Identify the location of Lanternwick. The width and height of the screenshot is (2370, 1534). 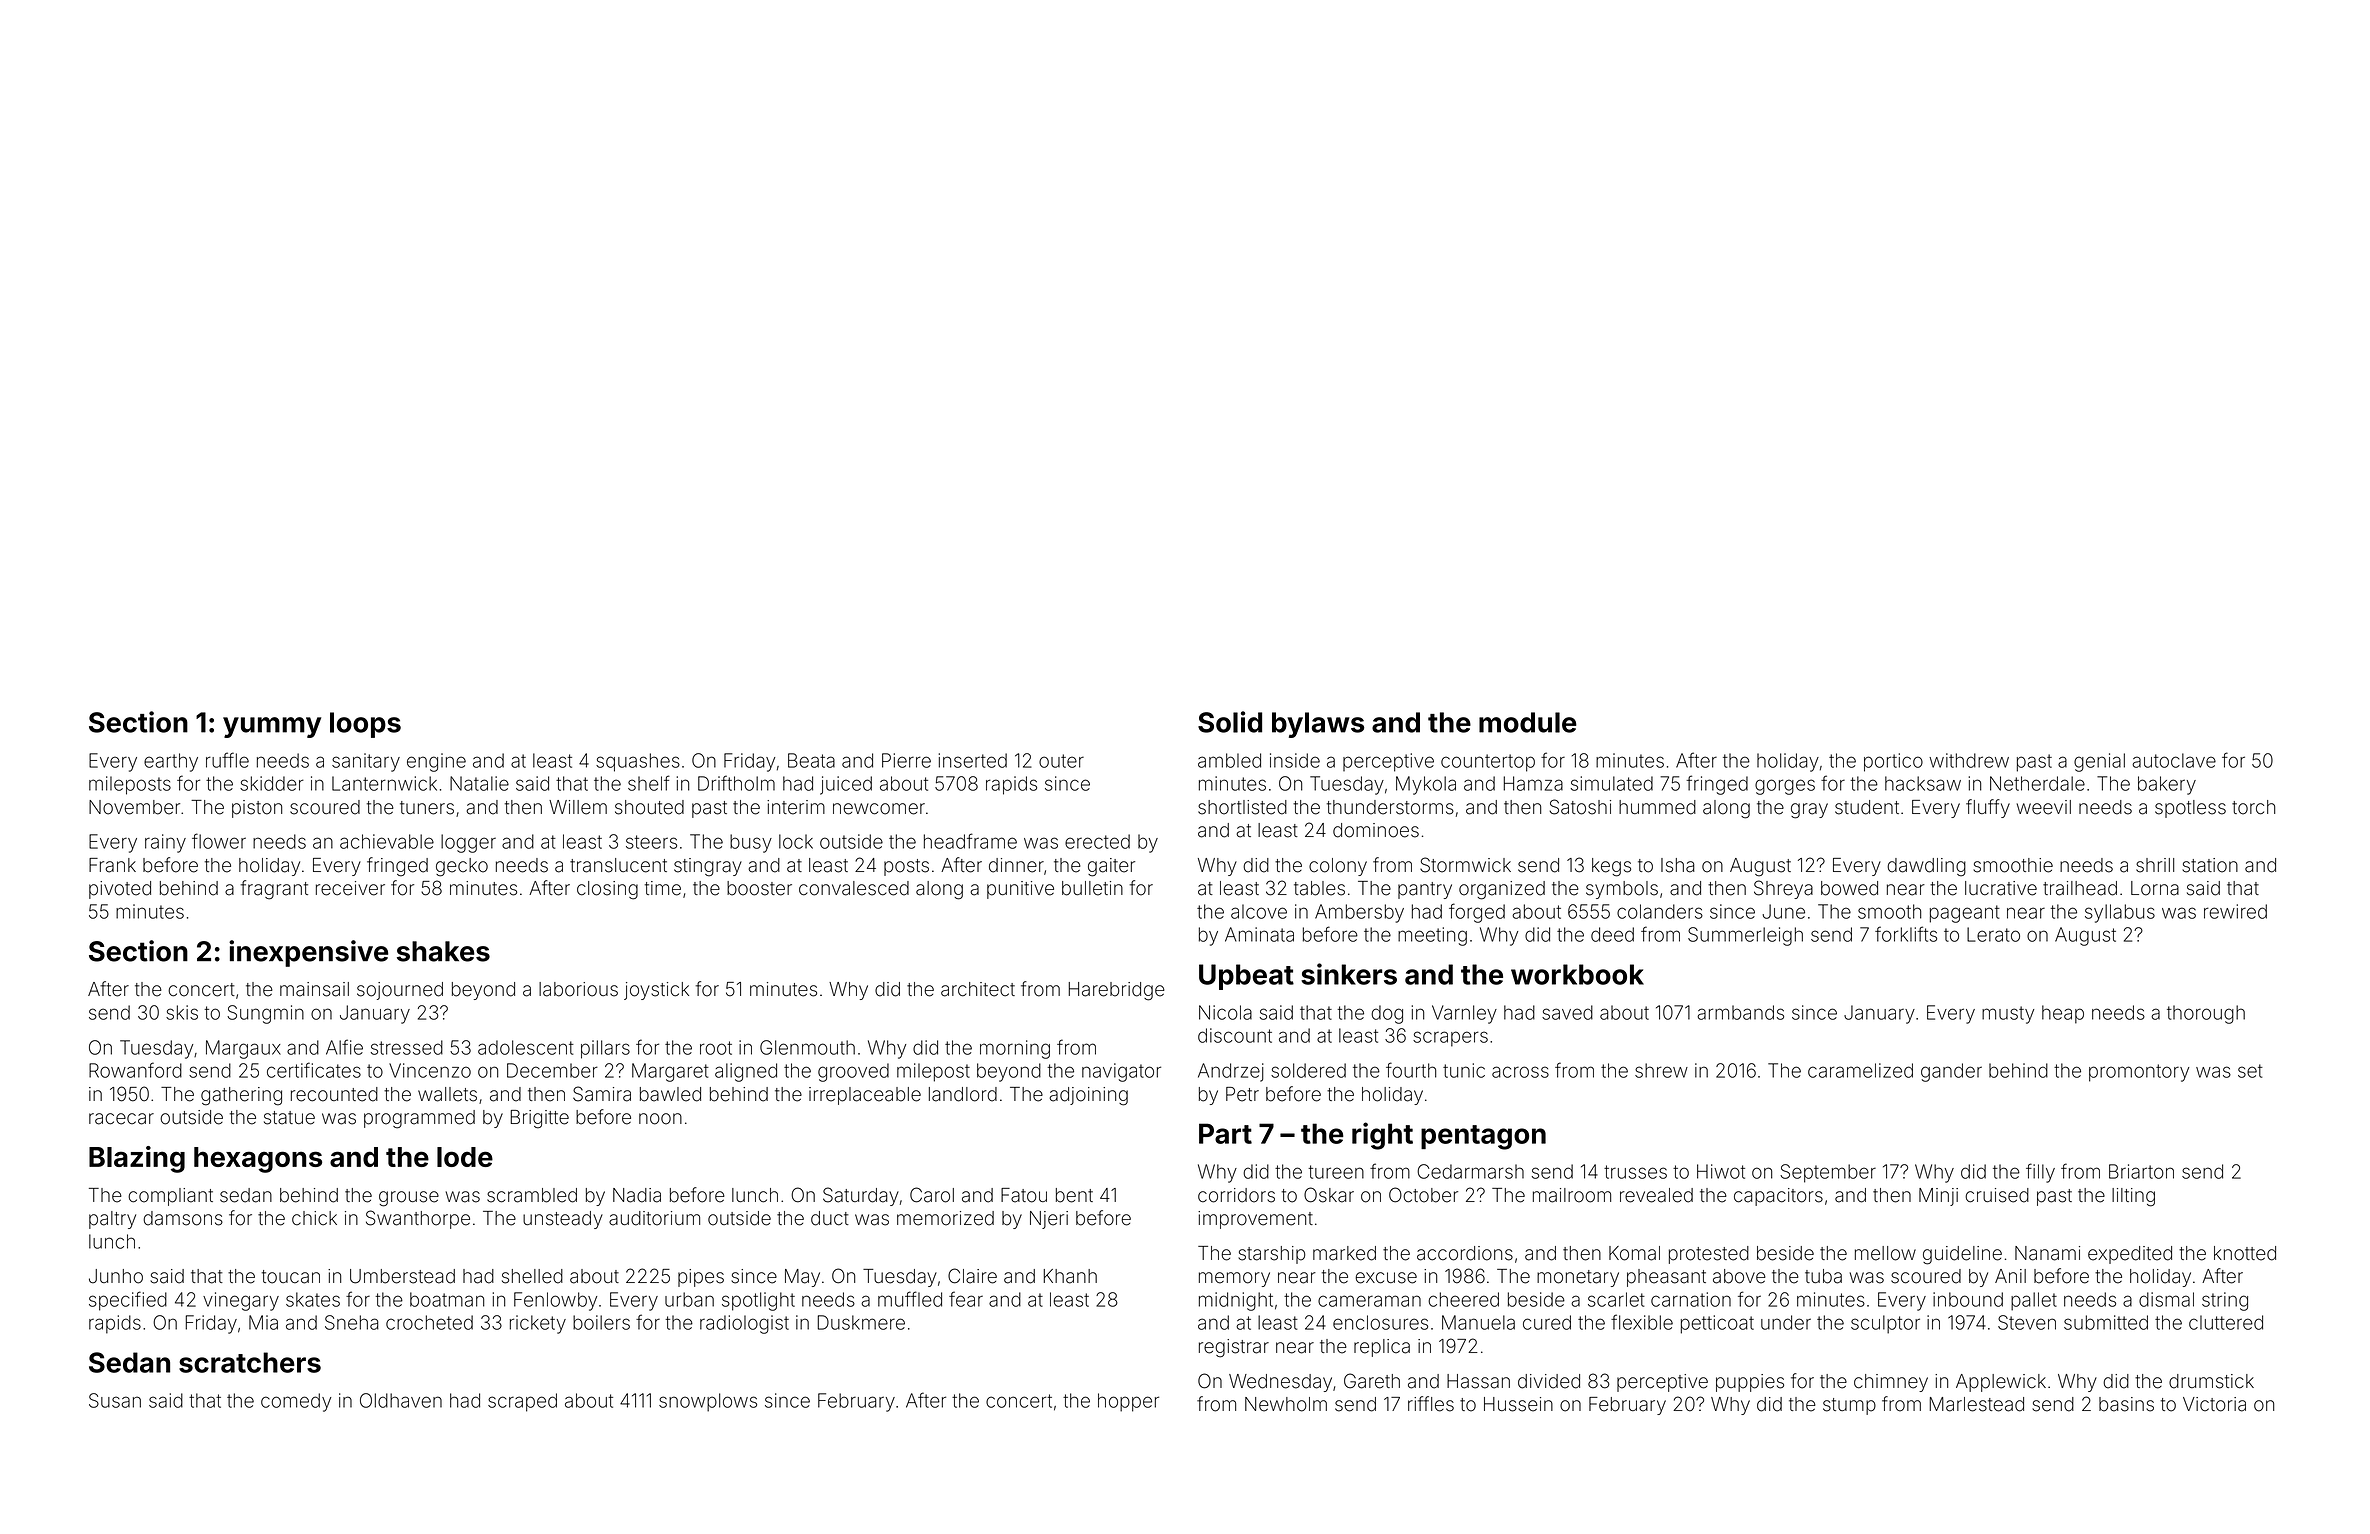
(384, 783).
